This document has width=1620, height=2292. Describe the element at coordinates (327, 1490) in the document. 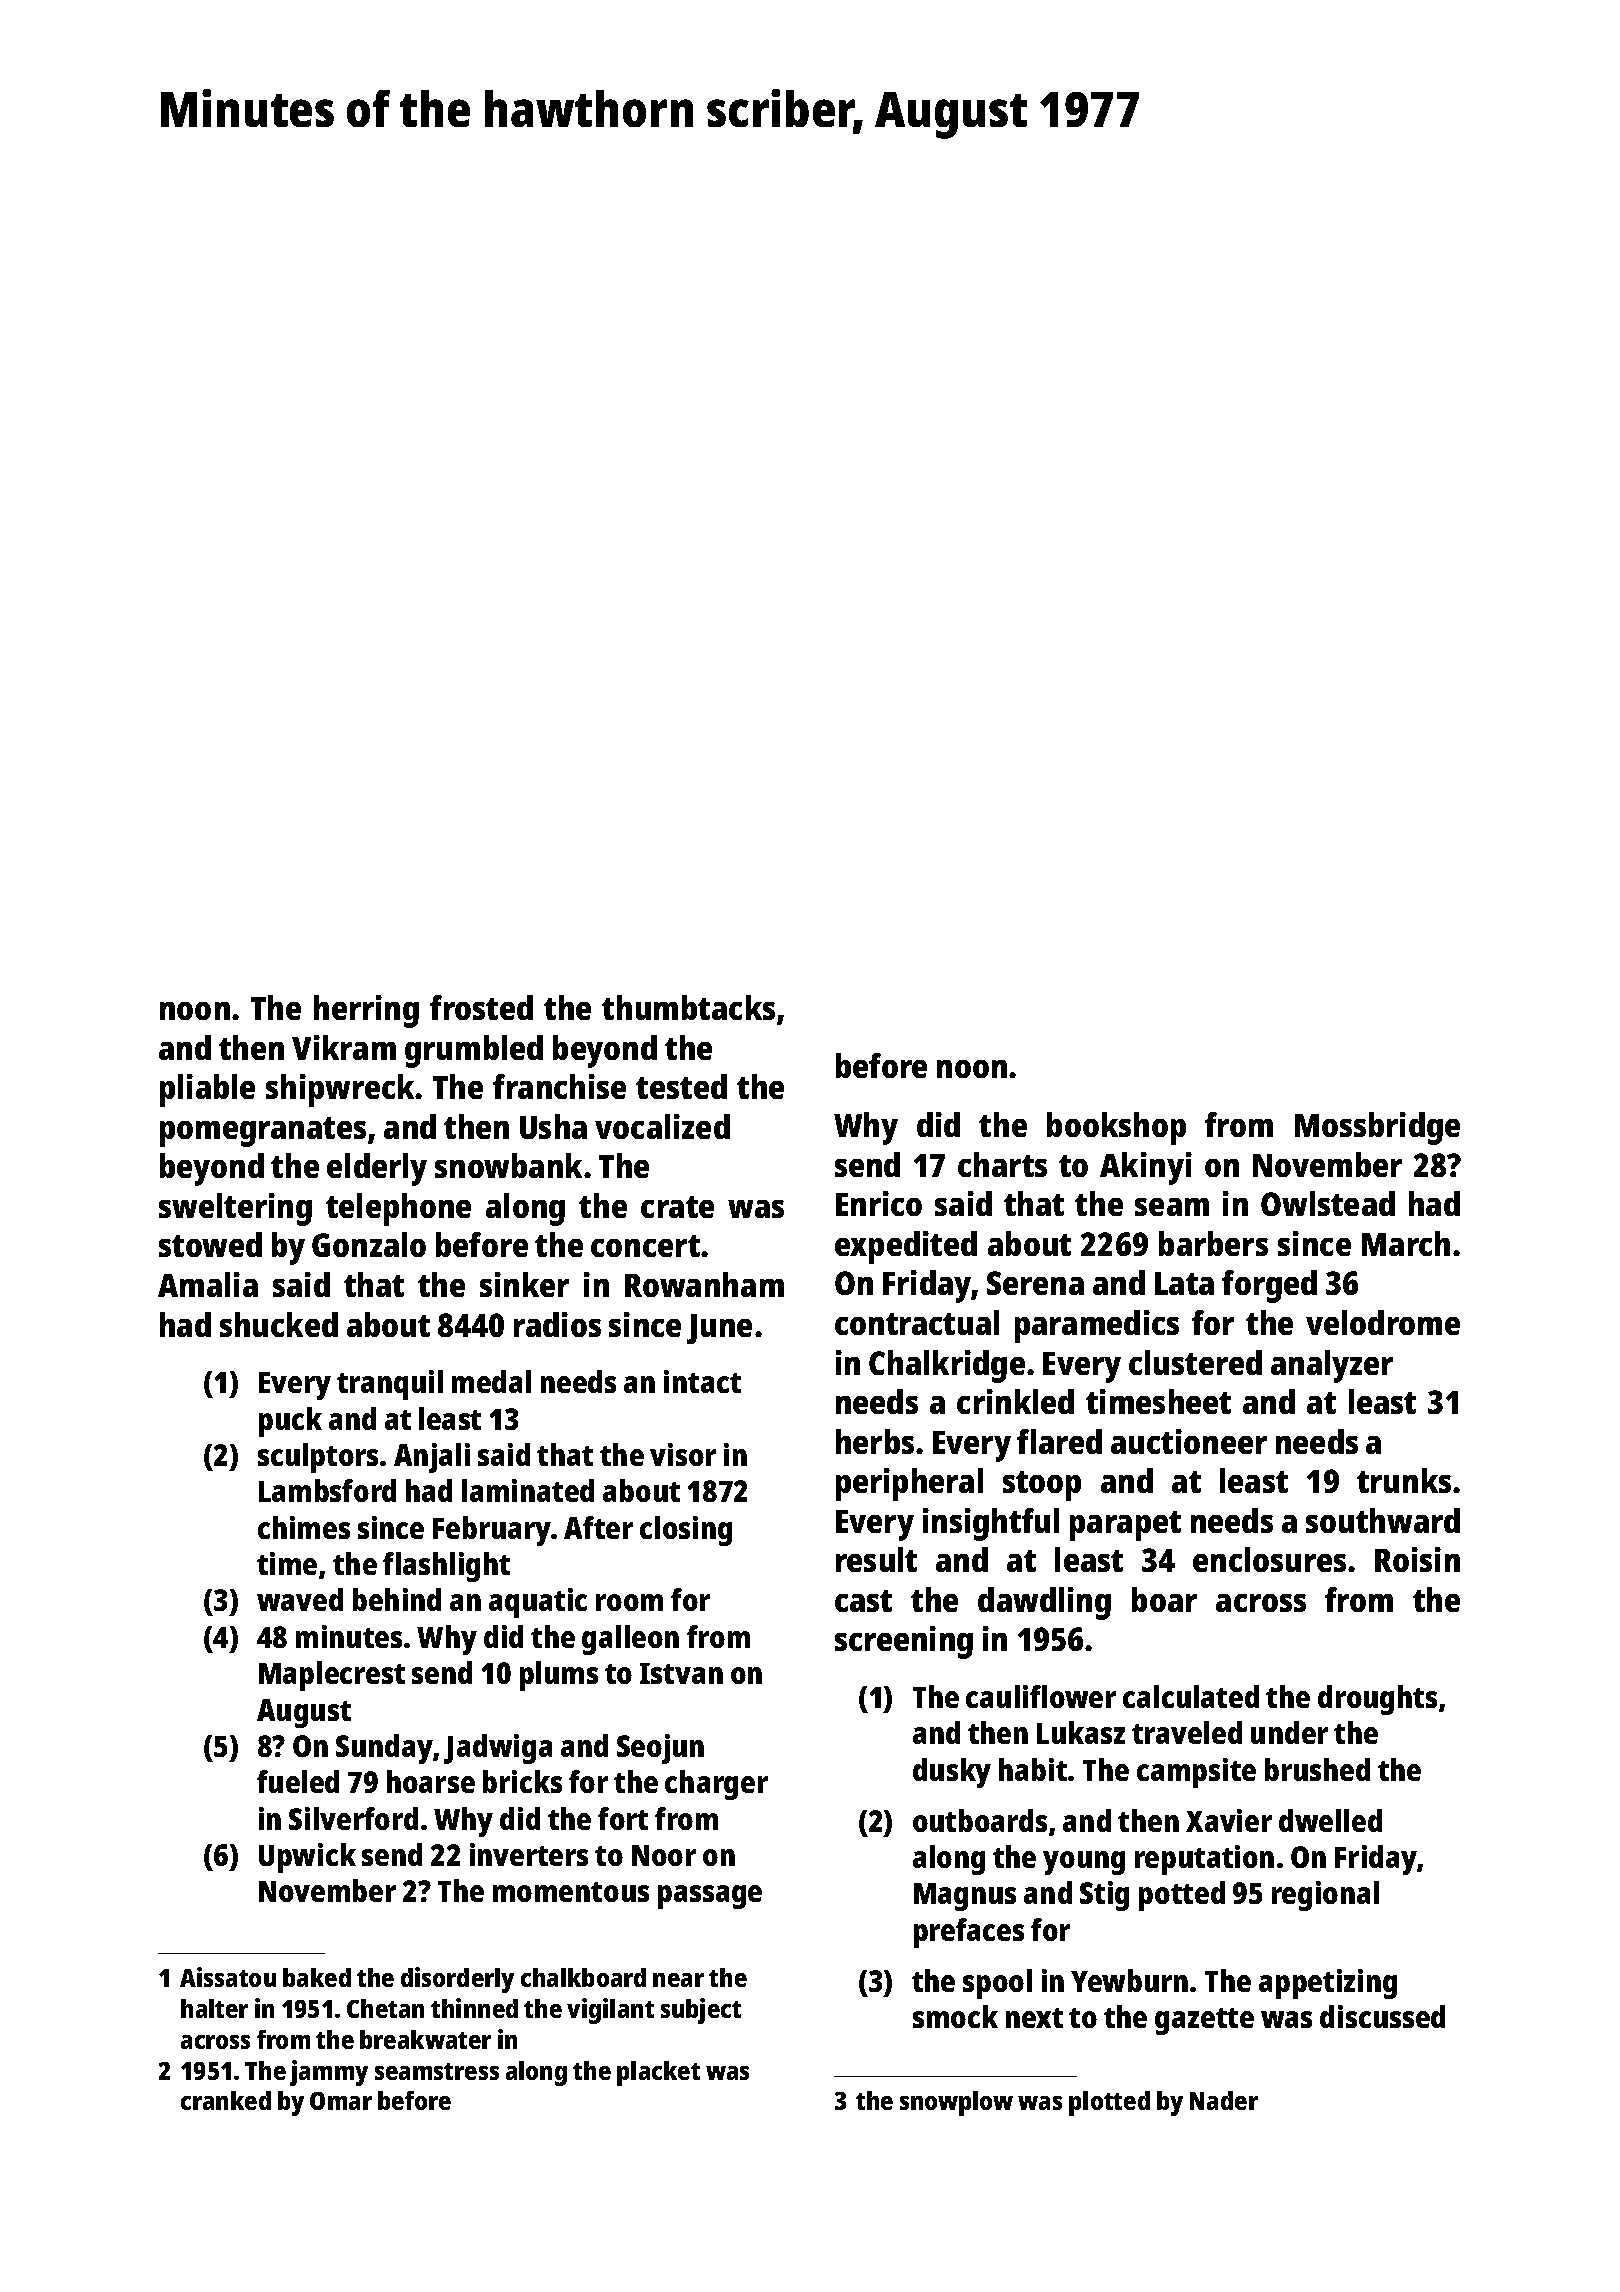

I see `Lambsford` at that location.
